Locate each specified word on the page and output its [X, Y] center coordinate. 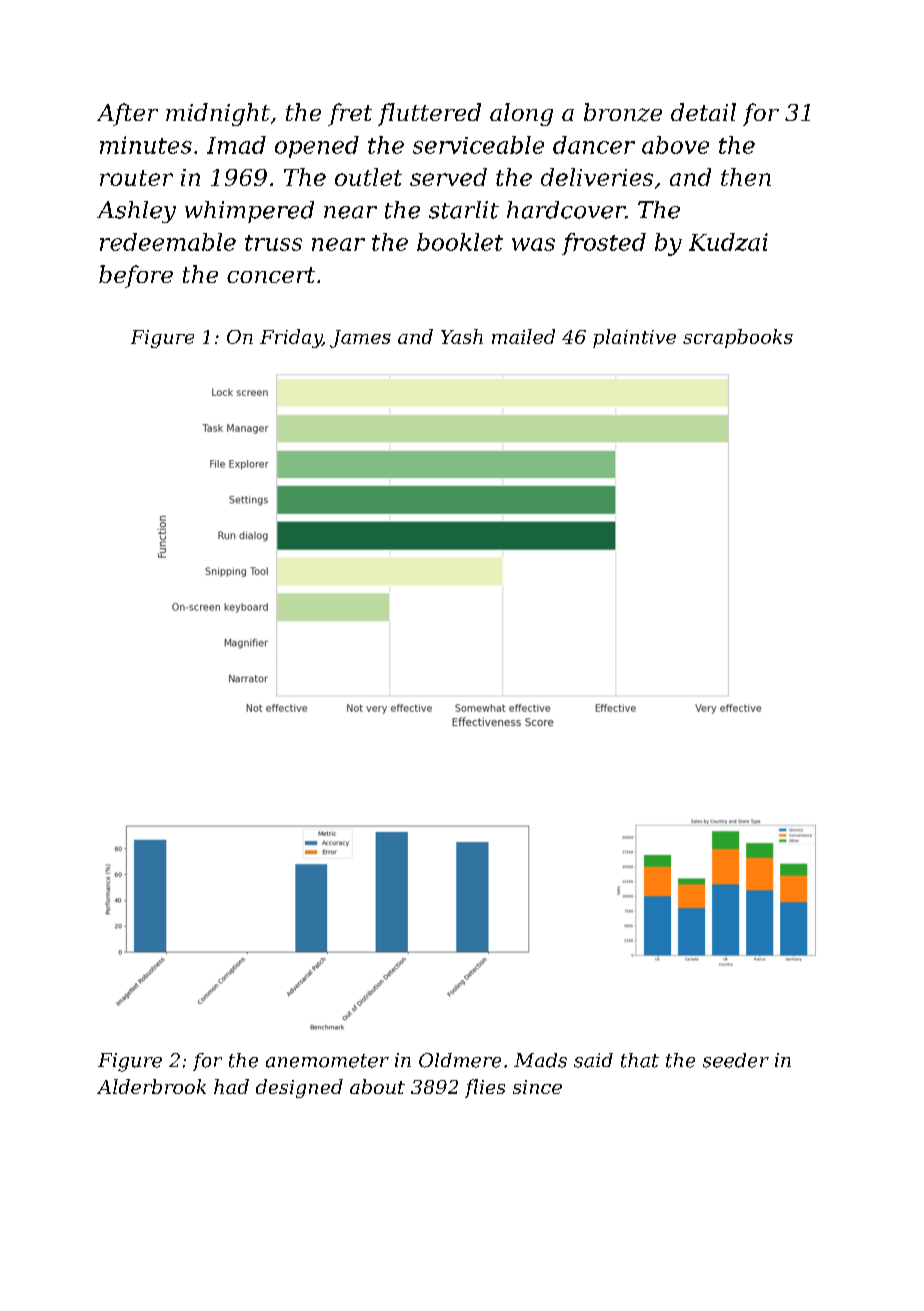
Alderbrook [151, 1086]
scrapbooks [738, 338]
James [360, 339]
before [136, 276]
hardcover [566, 210]
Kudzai [728, 242]
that [640, 1060]
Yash [462, 336]
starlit [464, 210]
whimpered [249, 212]
